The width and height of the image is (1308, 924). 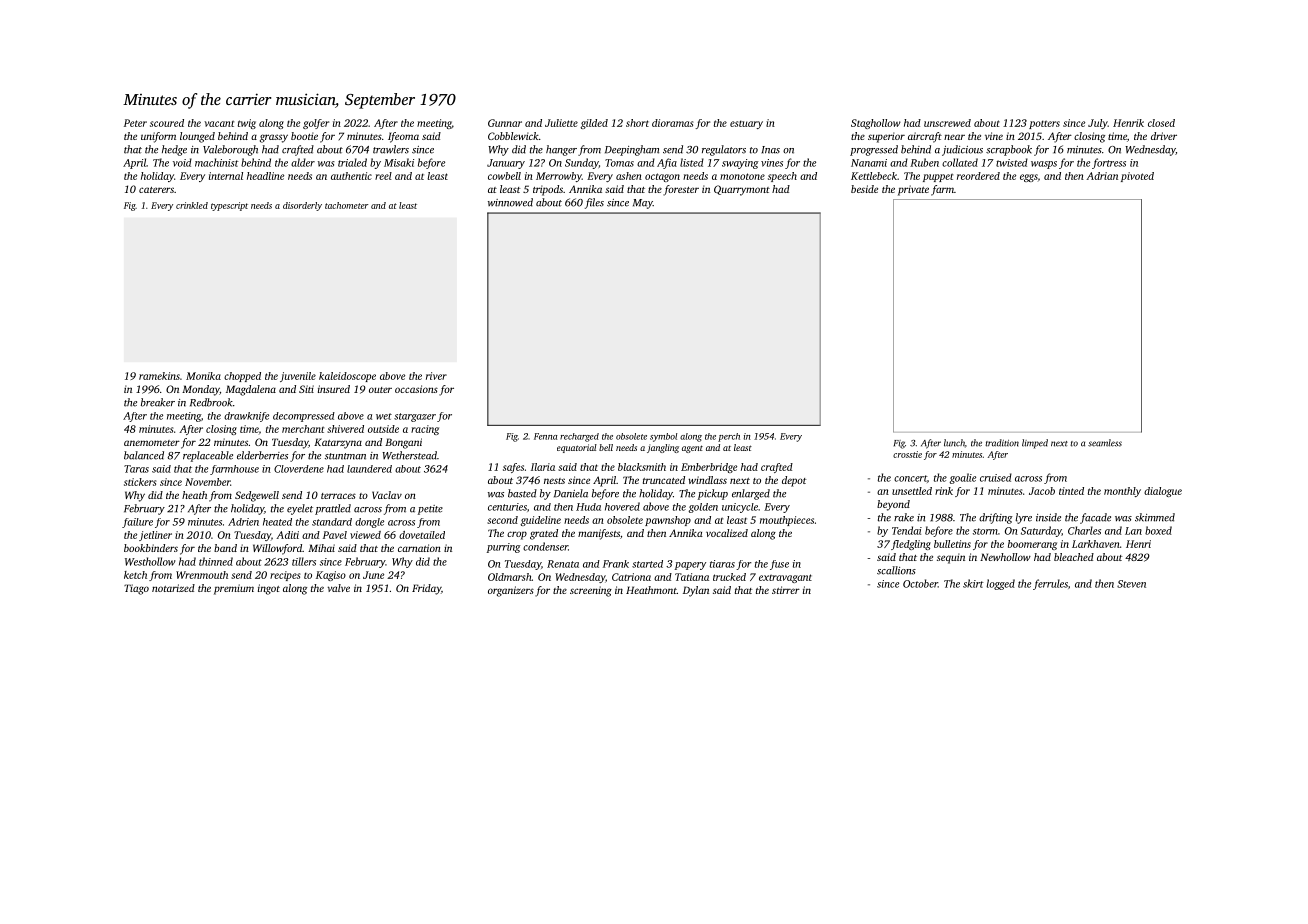 I want to click on Staghollow, so click(x=876, y=124).
